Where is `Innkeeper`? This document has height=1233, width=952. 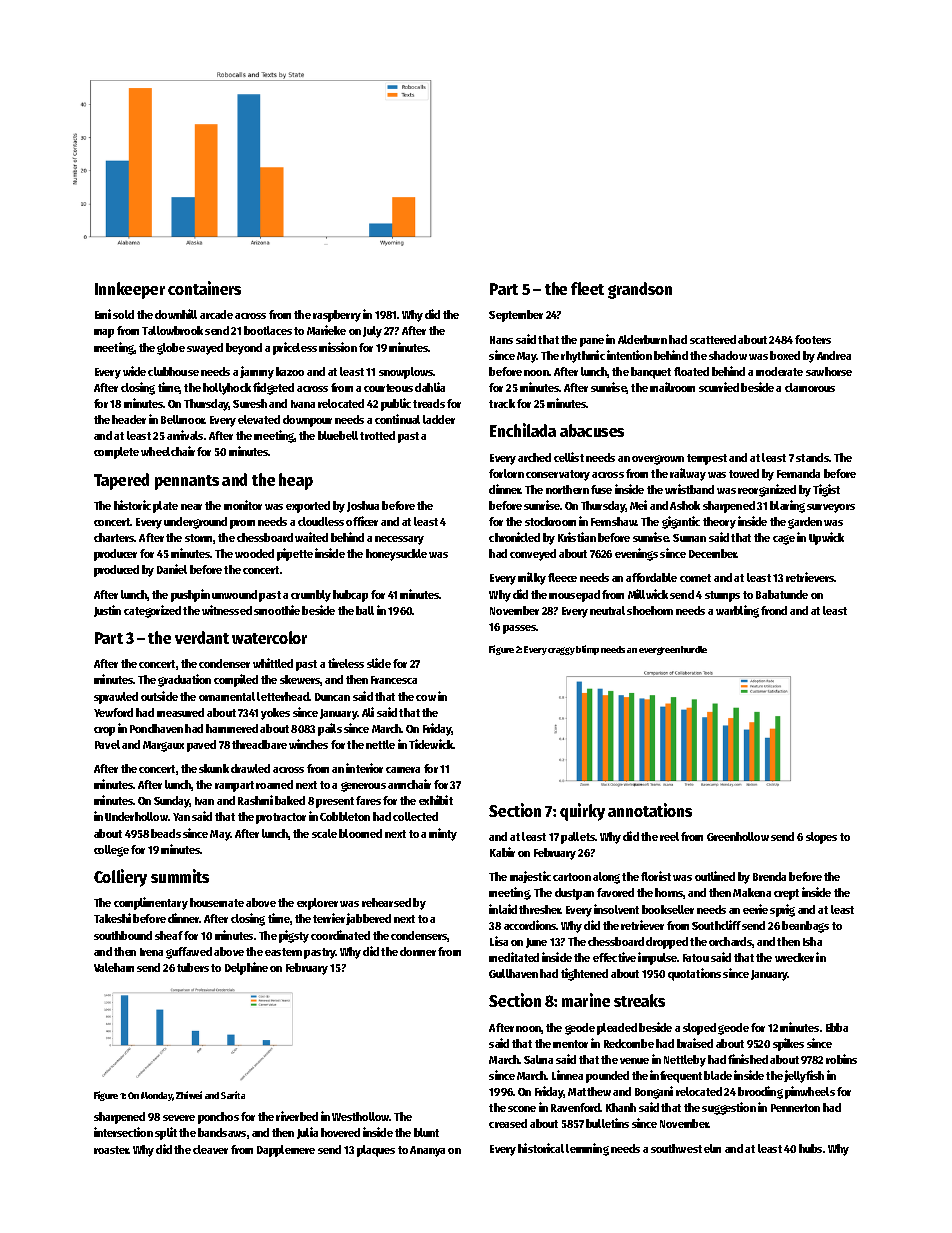 Innkeeper is located at coordinates (130, 290).
